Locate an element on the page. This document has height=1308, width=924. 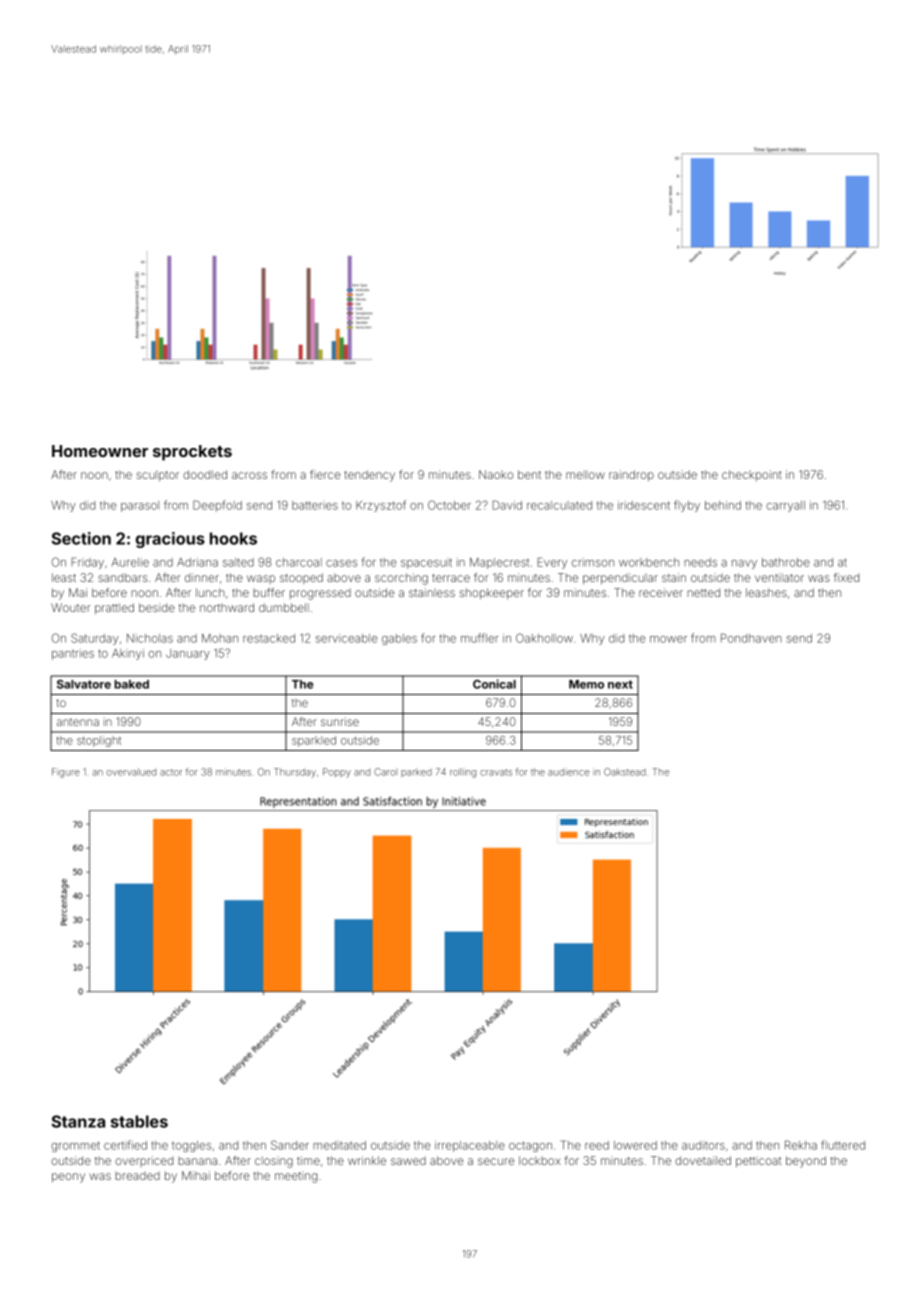
ventilator is located at coordinates (779, 577).
